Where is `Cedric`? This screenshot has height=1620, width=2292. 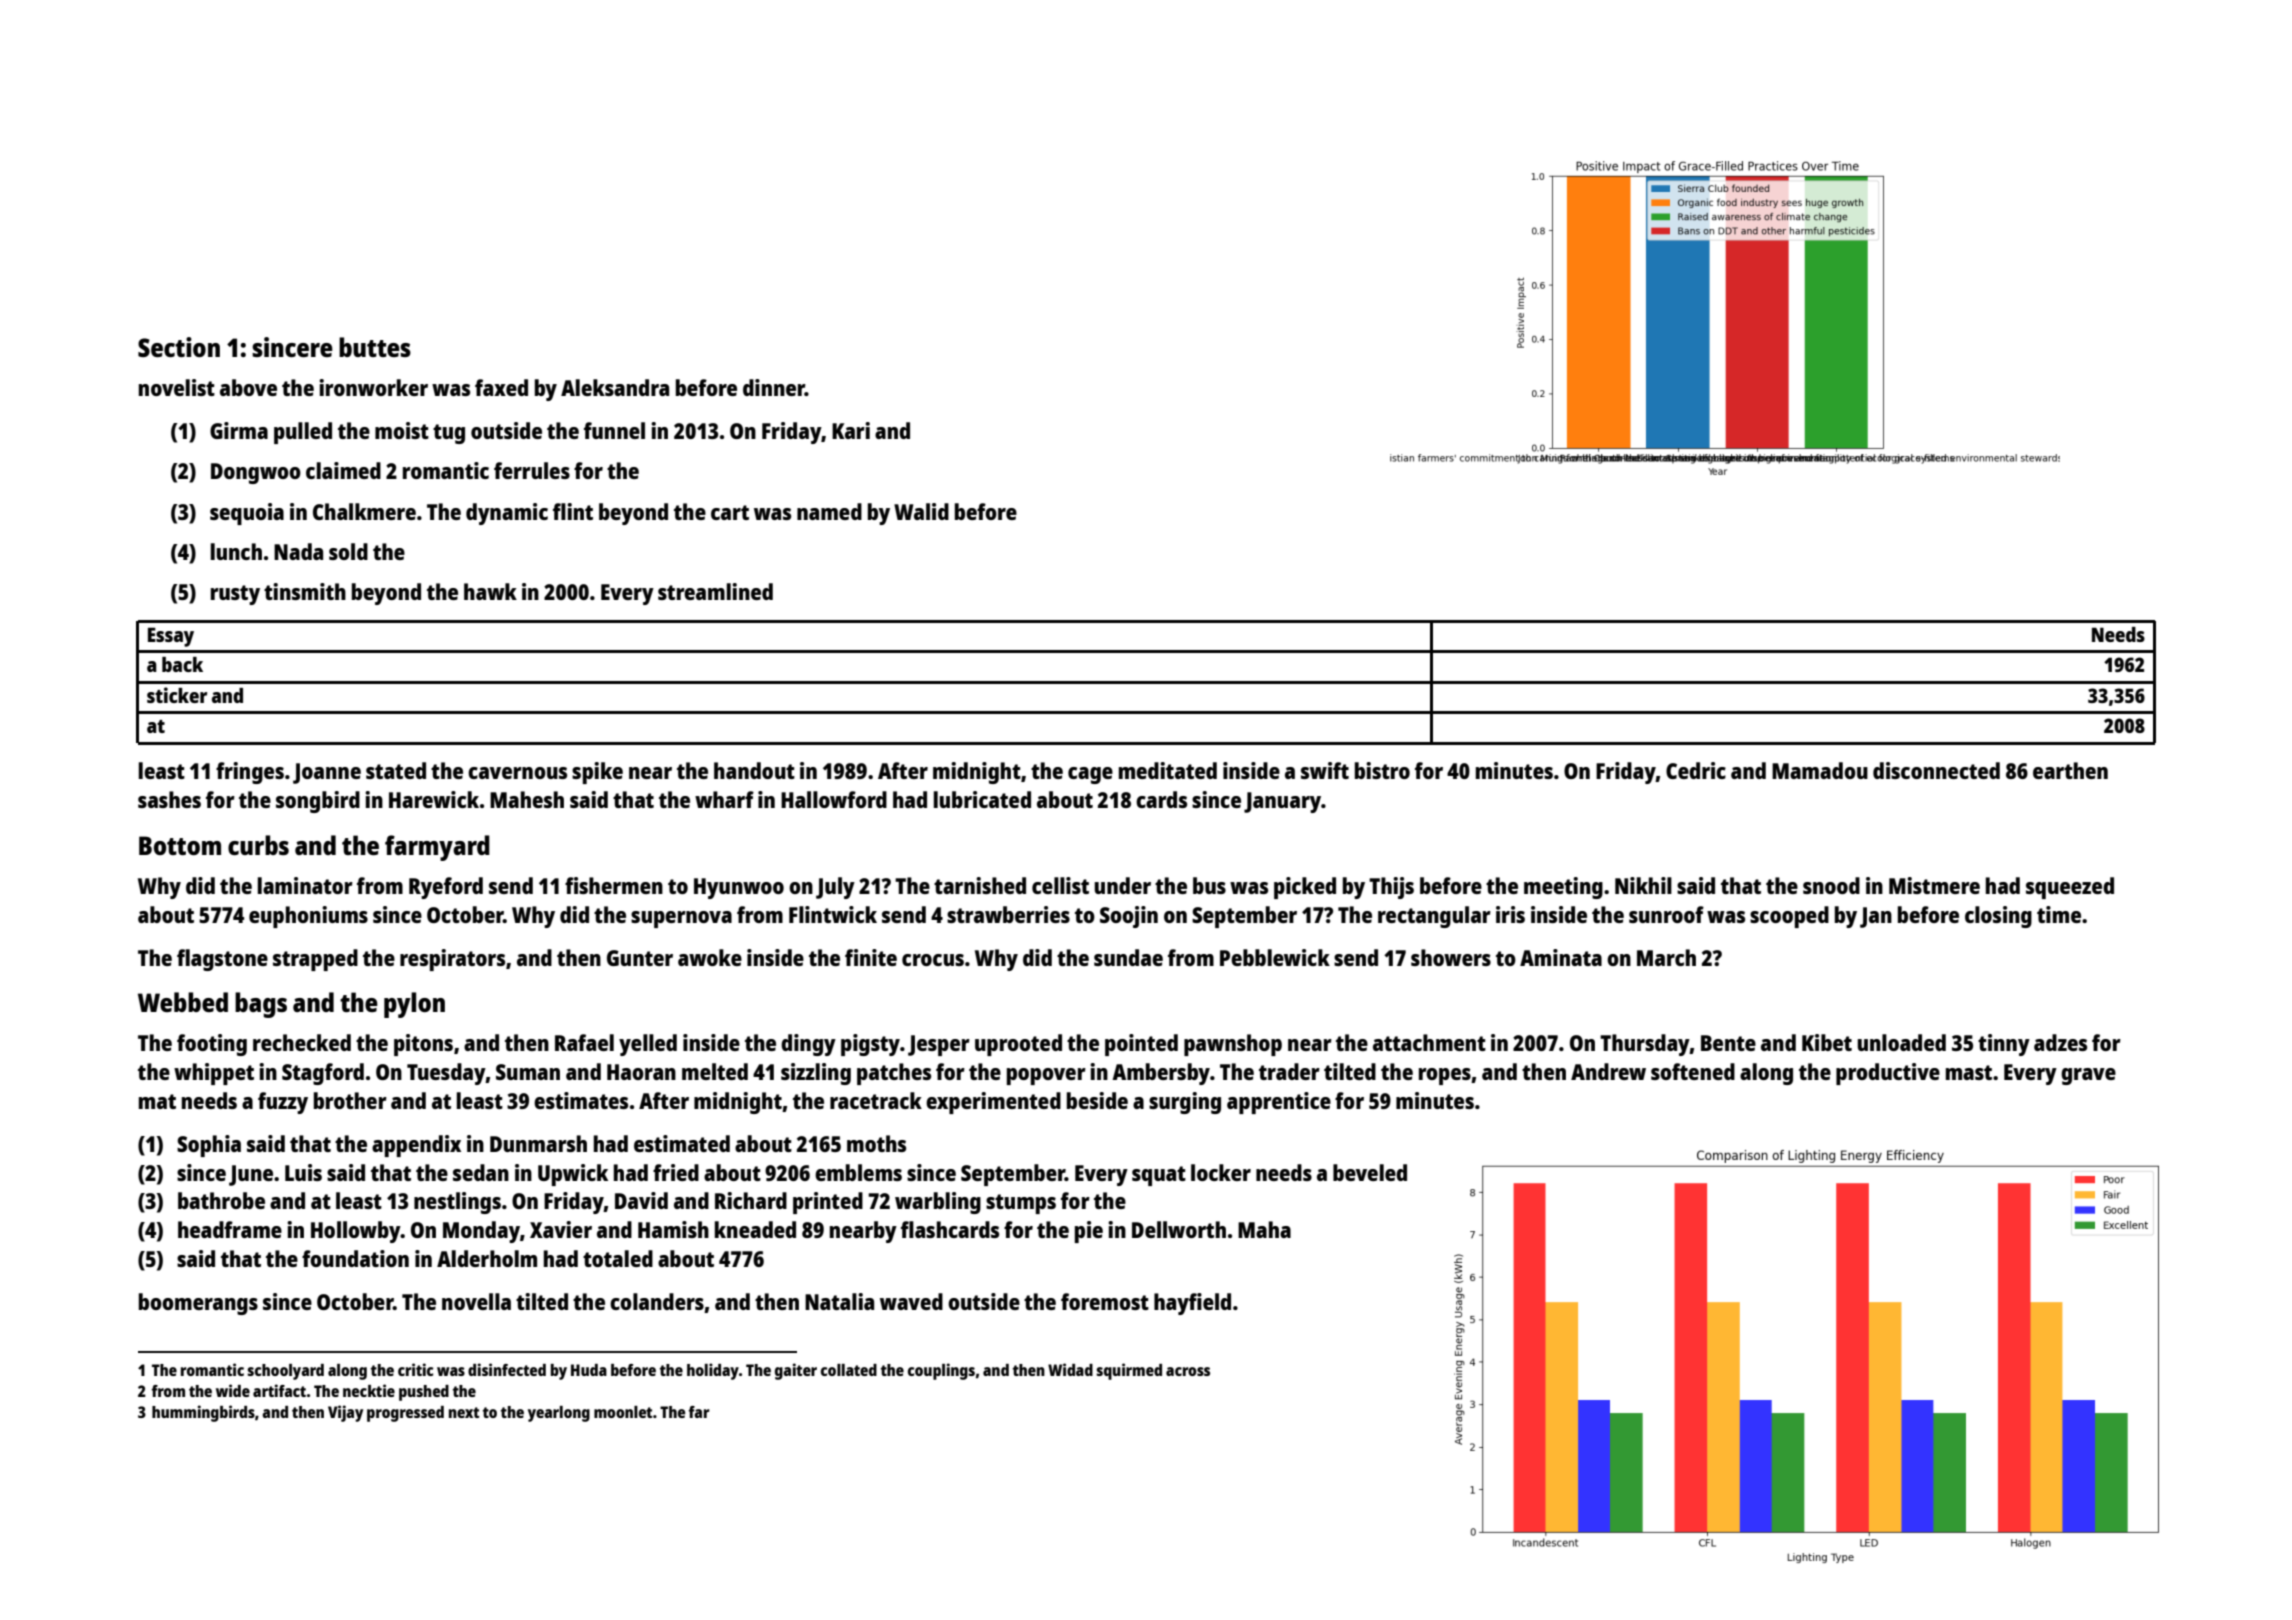 Cedric is located at coordinates (1696, 770).
